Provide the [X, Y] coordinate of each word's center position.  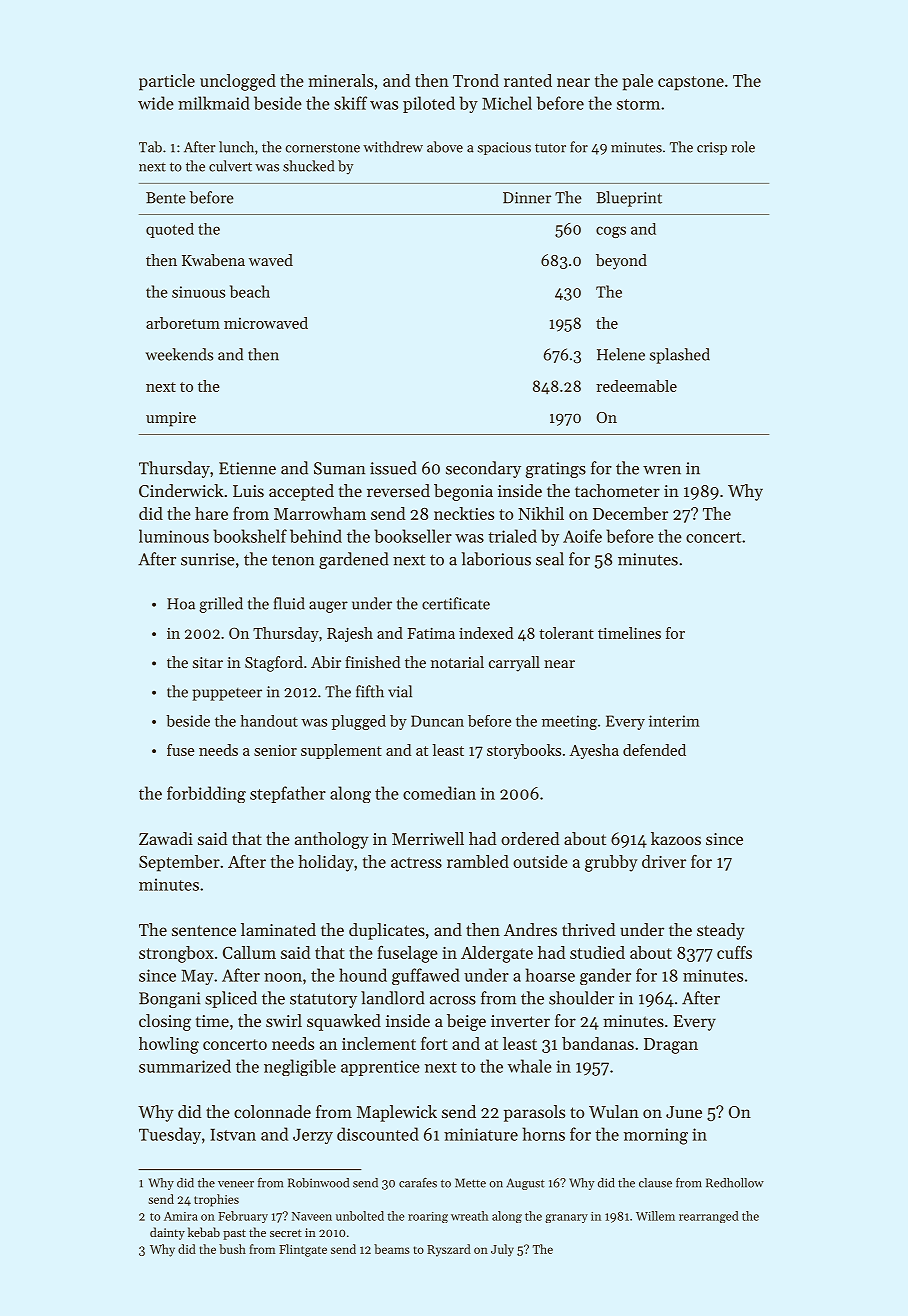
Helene [621, 354]
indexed [486, 633]
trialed [512, 536]
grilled [221, 605]
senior [275, 750]
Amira [181, 1216]
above [445, 147]
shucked [308, 166]
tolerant [566, 633]
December [630, 513]
